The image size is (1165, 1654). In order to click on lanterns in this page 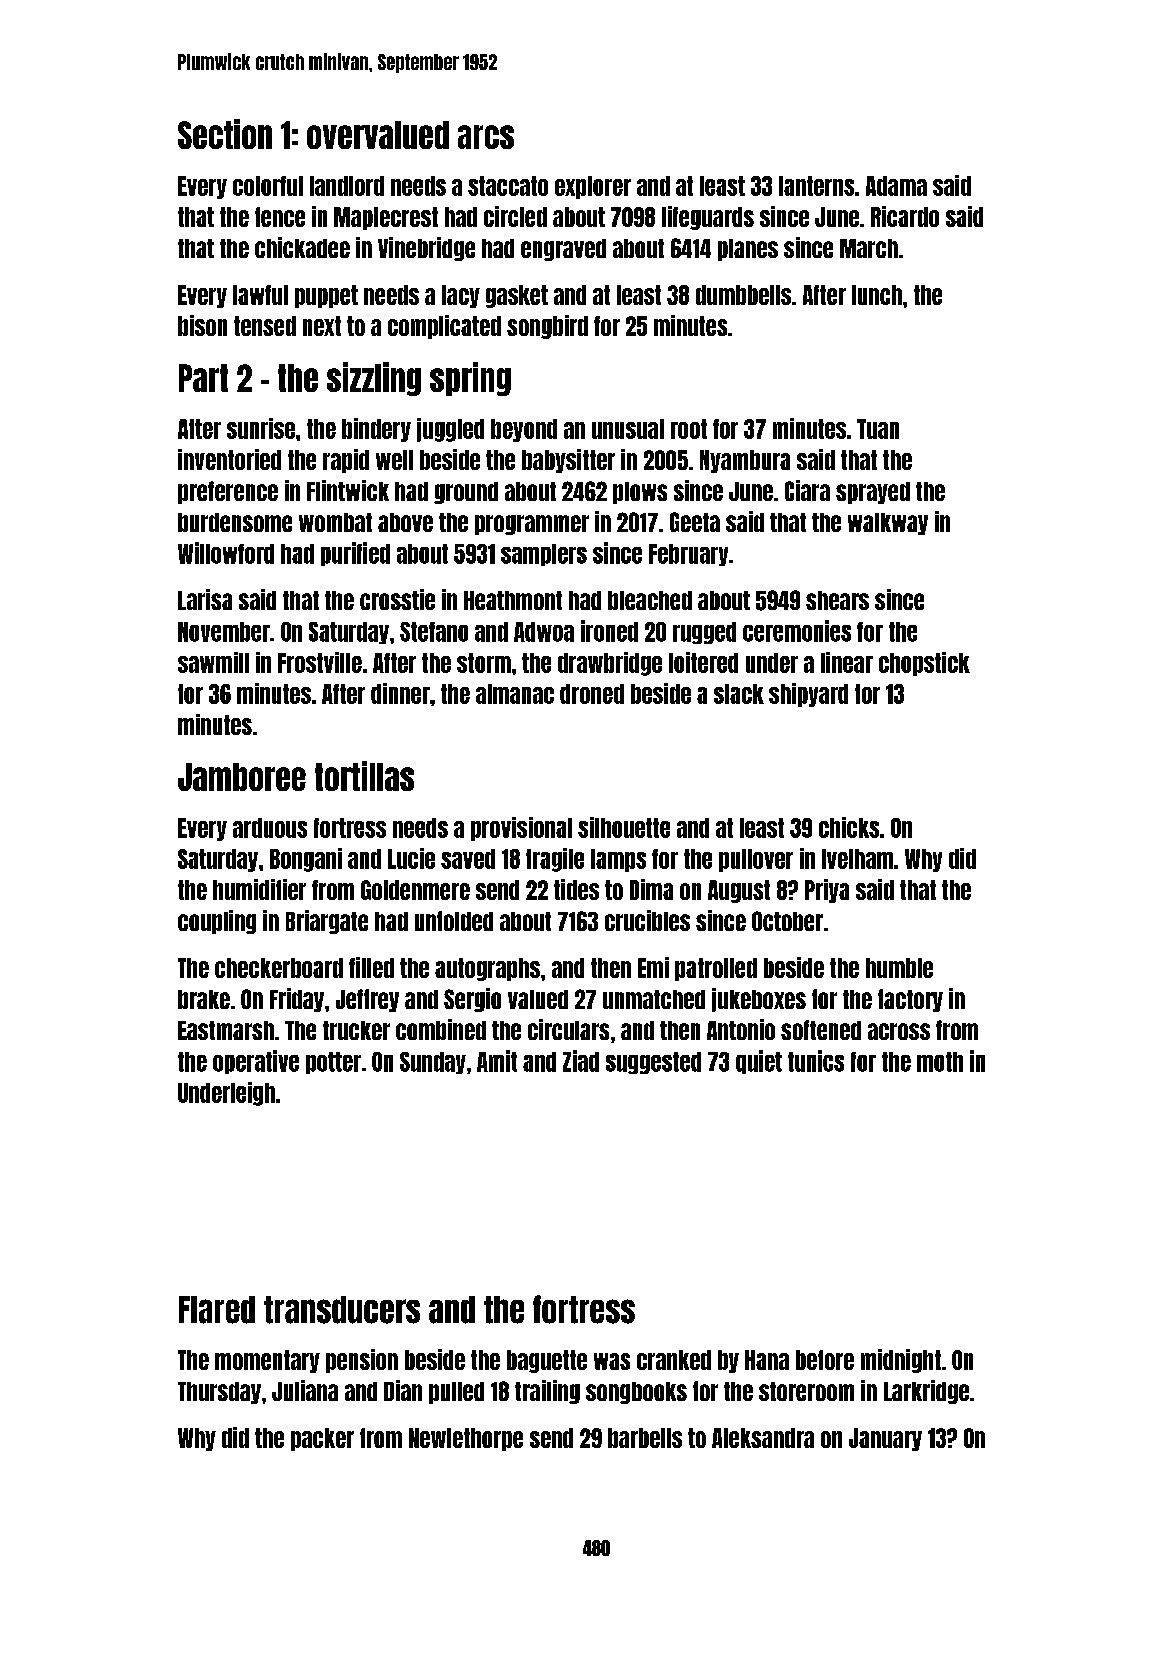, I will do `click(816, 186)`.
